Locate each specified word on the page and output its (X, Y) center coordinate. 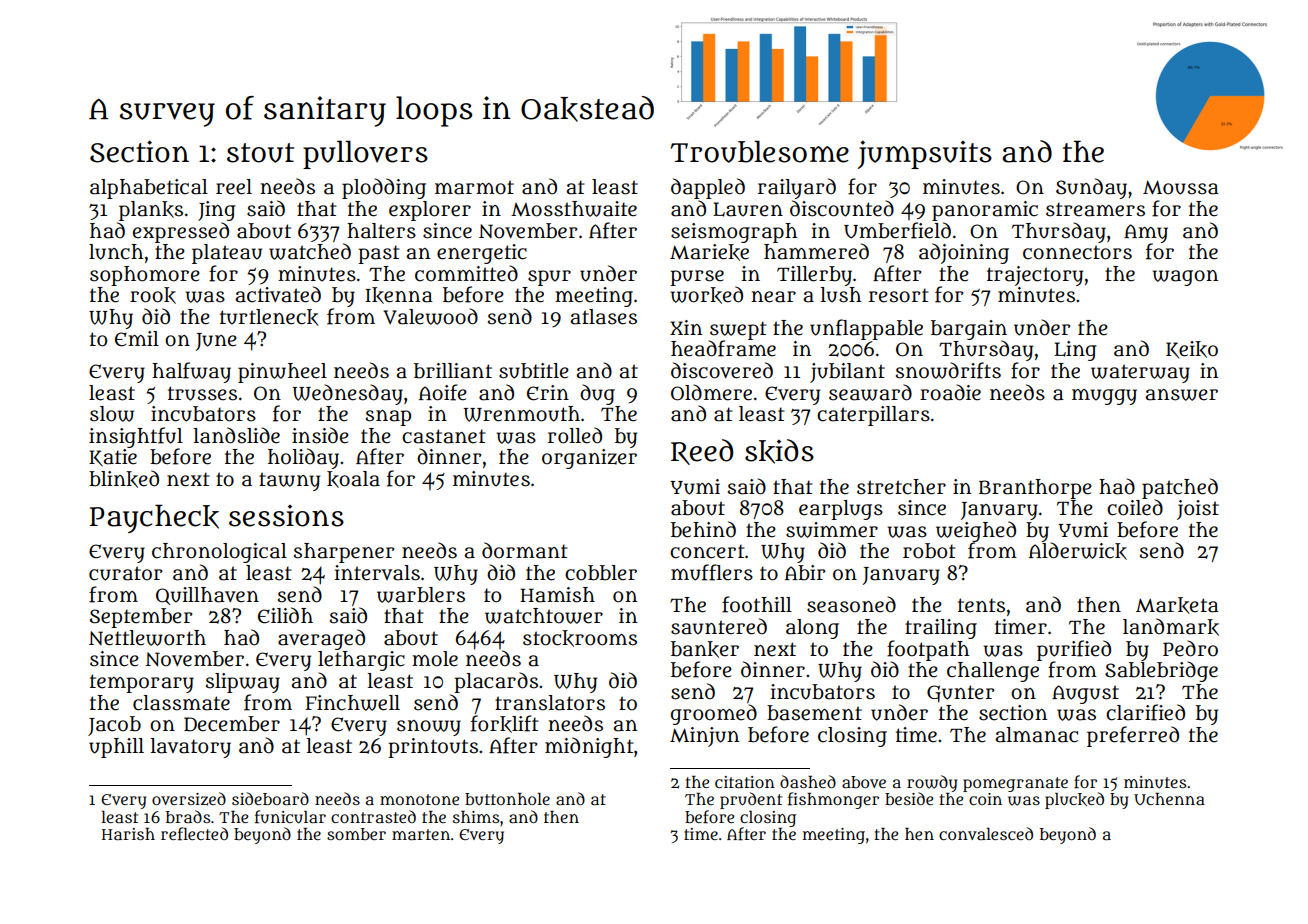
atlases (603, 317)
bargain (969, 330)
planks (151, 211)
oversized (189, 799)
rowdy (932, 783)
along (812, 629)
